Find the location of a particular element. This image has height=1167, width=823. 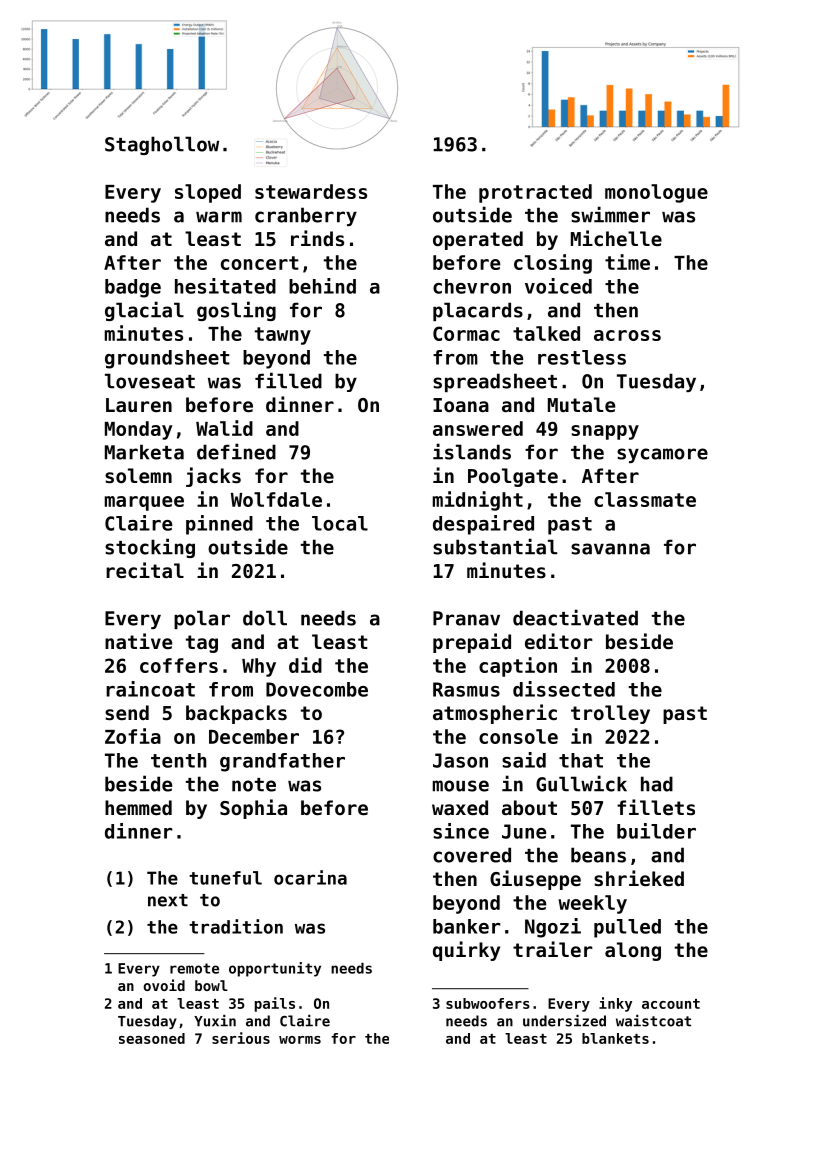

Staghollow is located at coordinates (162, 145).
